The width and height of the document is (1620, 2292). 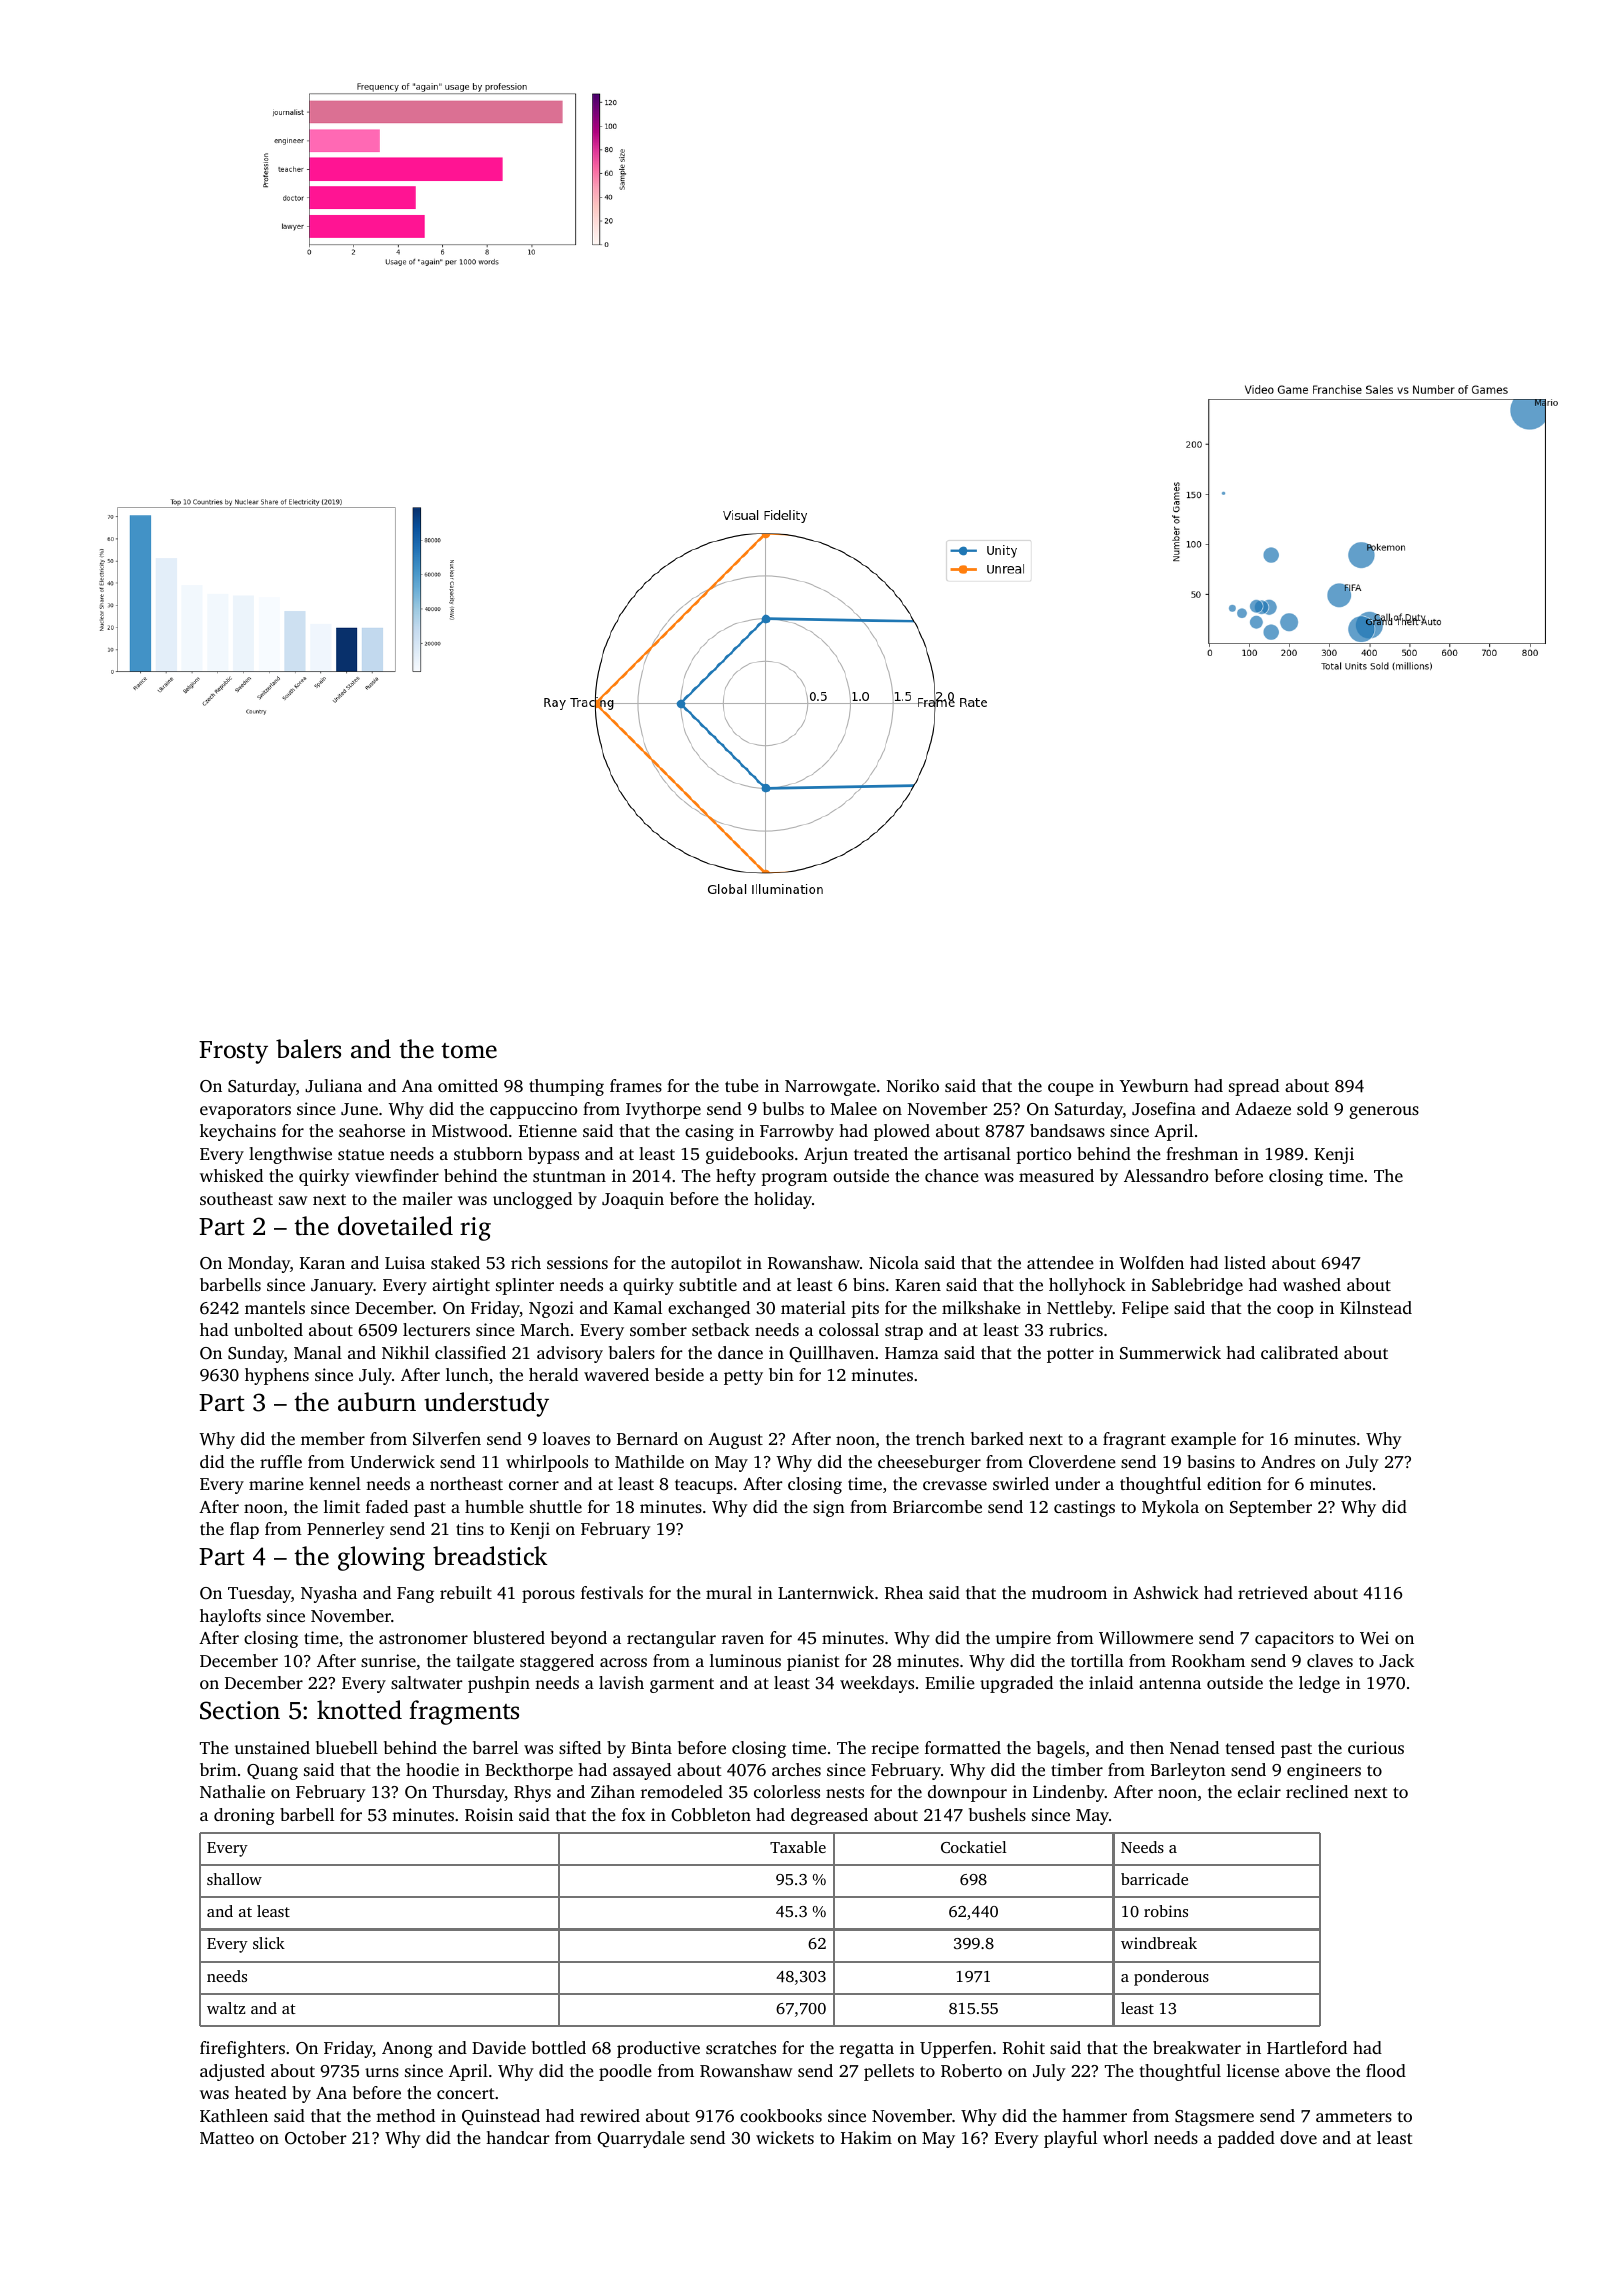 I want to click on eclair, so click(x=1259, y=1791).
